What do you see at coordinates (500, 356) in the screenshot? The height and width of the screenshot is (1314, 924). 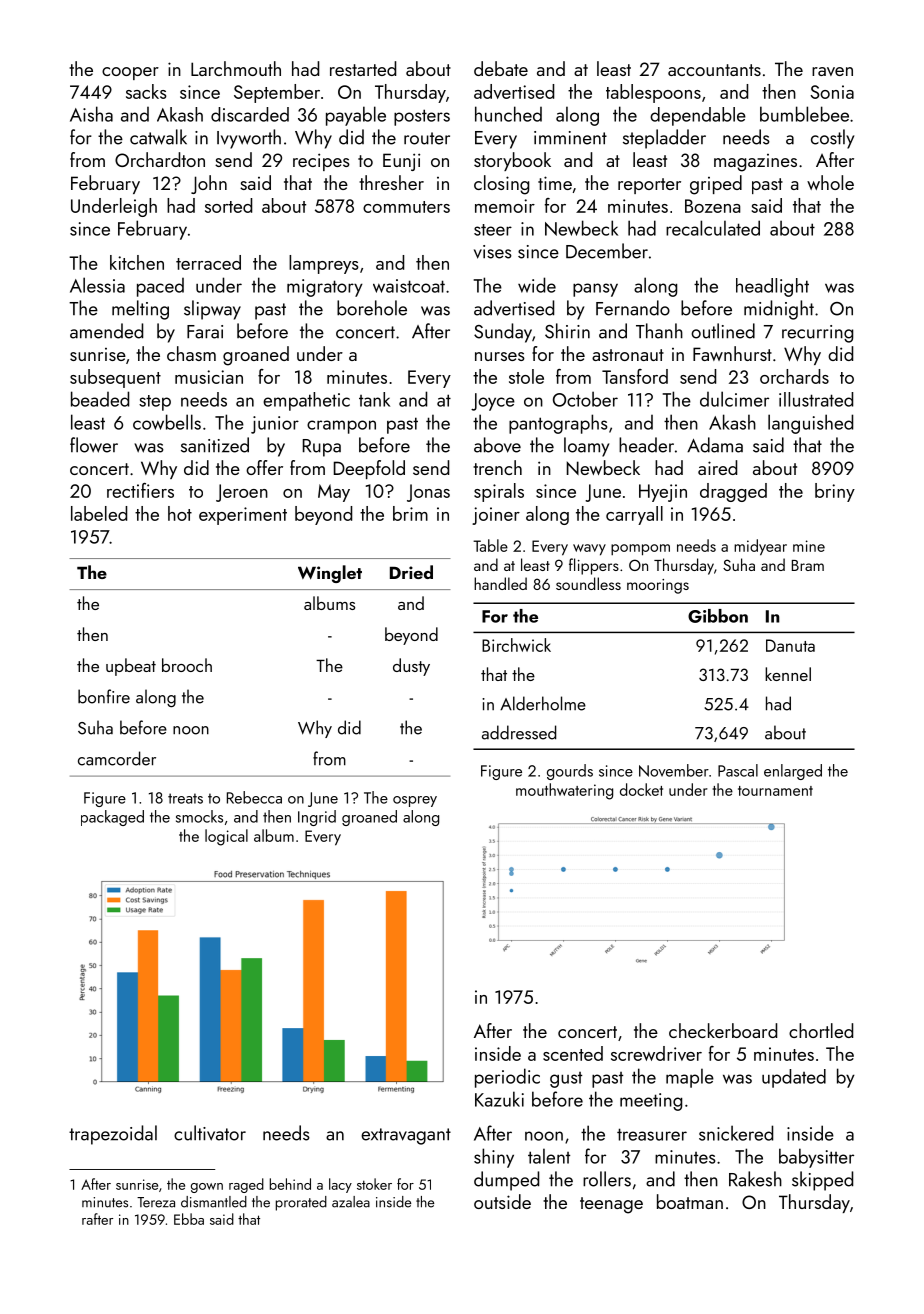 I see `nurses` at bounding box center [500, 356].
